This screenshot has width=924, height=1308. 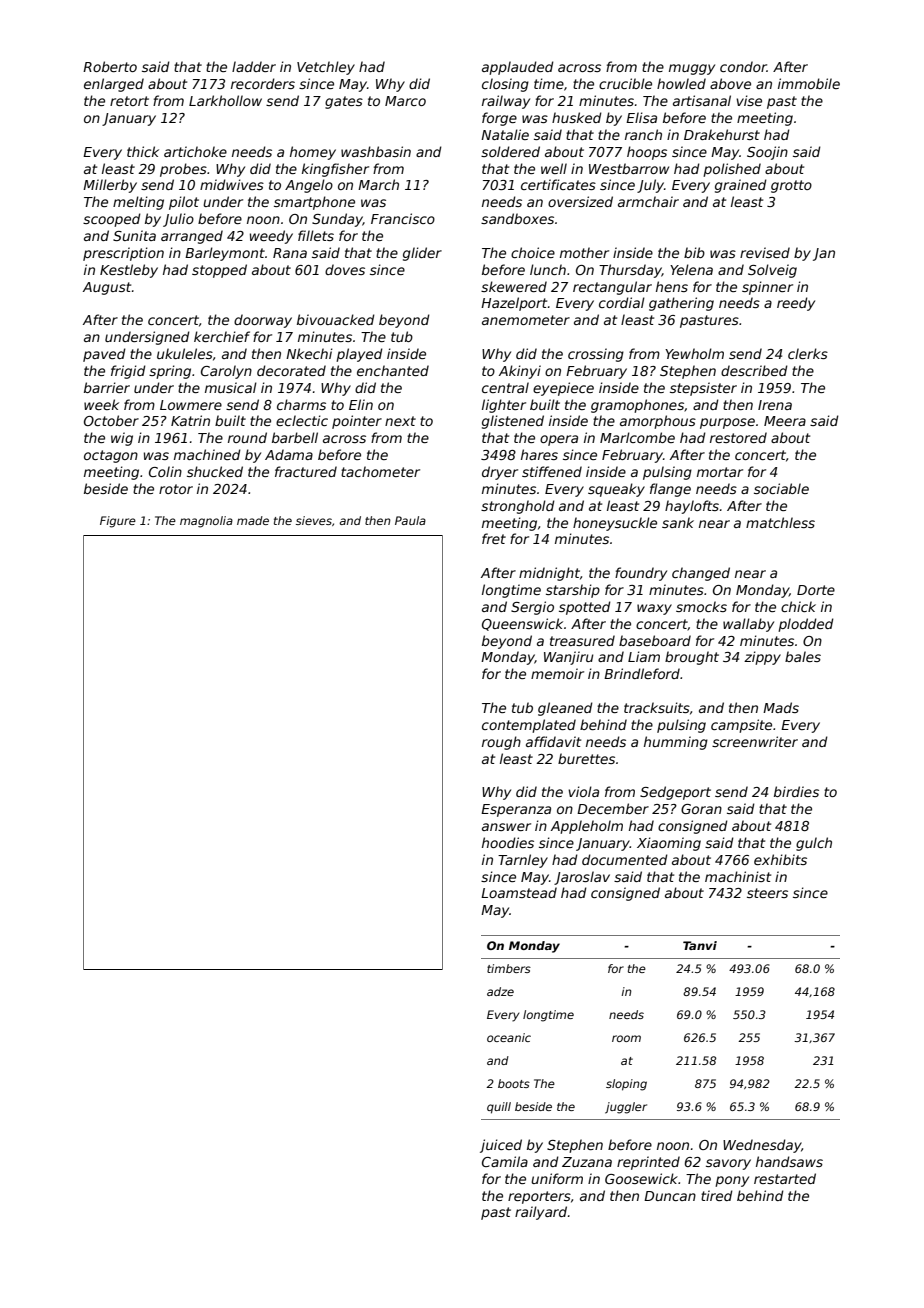 What do you see at coordinates (808, 353) in the screenshot?
I see `clerks` at bounding box center [808, 353].
